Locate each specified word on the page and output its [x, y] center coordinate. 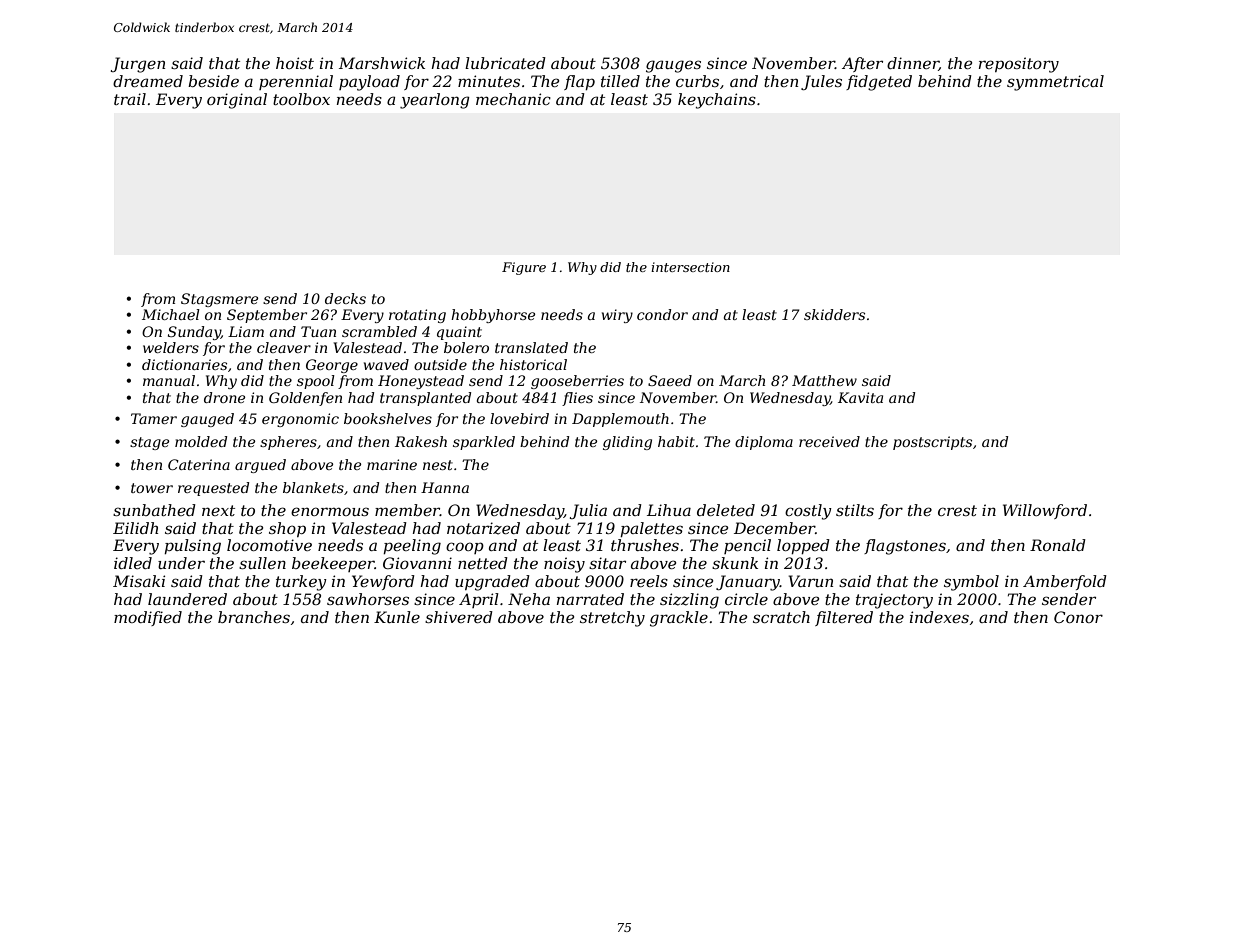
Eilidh [135, 528]
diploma [764, 443]
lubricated [505, 63]
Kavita [860, 397]
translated [531, 347]
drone [224, 397]
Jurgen [138, 65]
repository [1019, 65]
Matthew [824, 380]
